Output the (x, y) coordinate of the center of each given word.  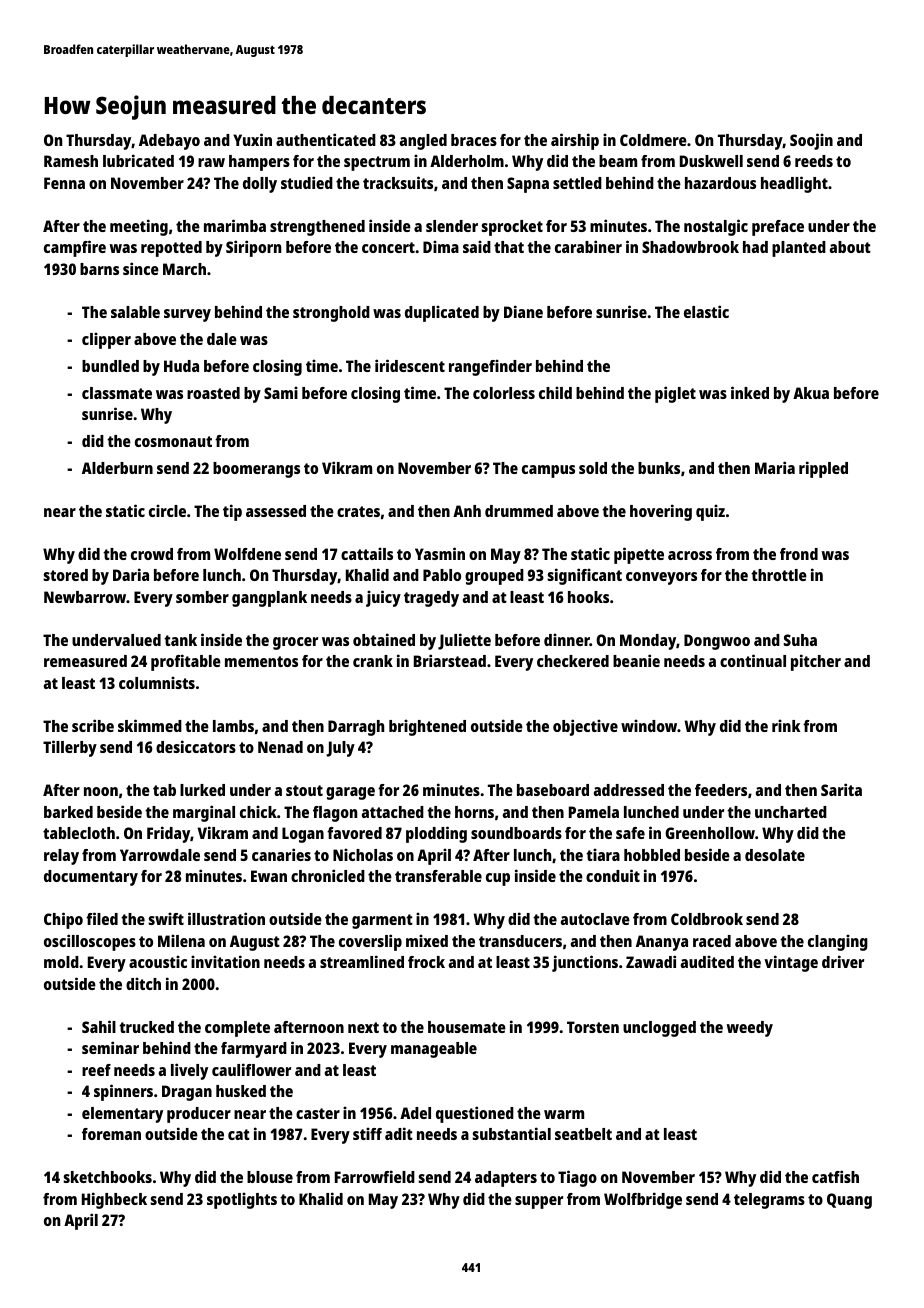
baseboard (553, 790)
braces (474, 140)
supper (539, 1202)
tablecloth (79, 833)
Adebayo (169, 142)
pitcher (816, 662)
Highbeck (114, 1200)
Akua (811, 393)
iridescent (410, 365)
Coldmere (653, 140)
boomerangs (256, 470)
